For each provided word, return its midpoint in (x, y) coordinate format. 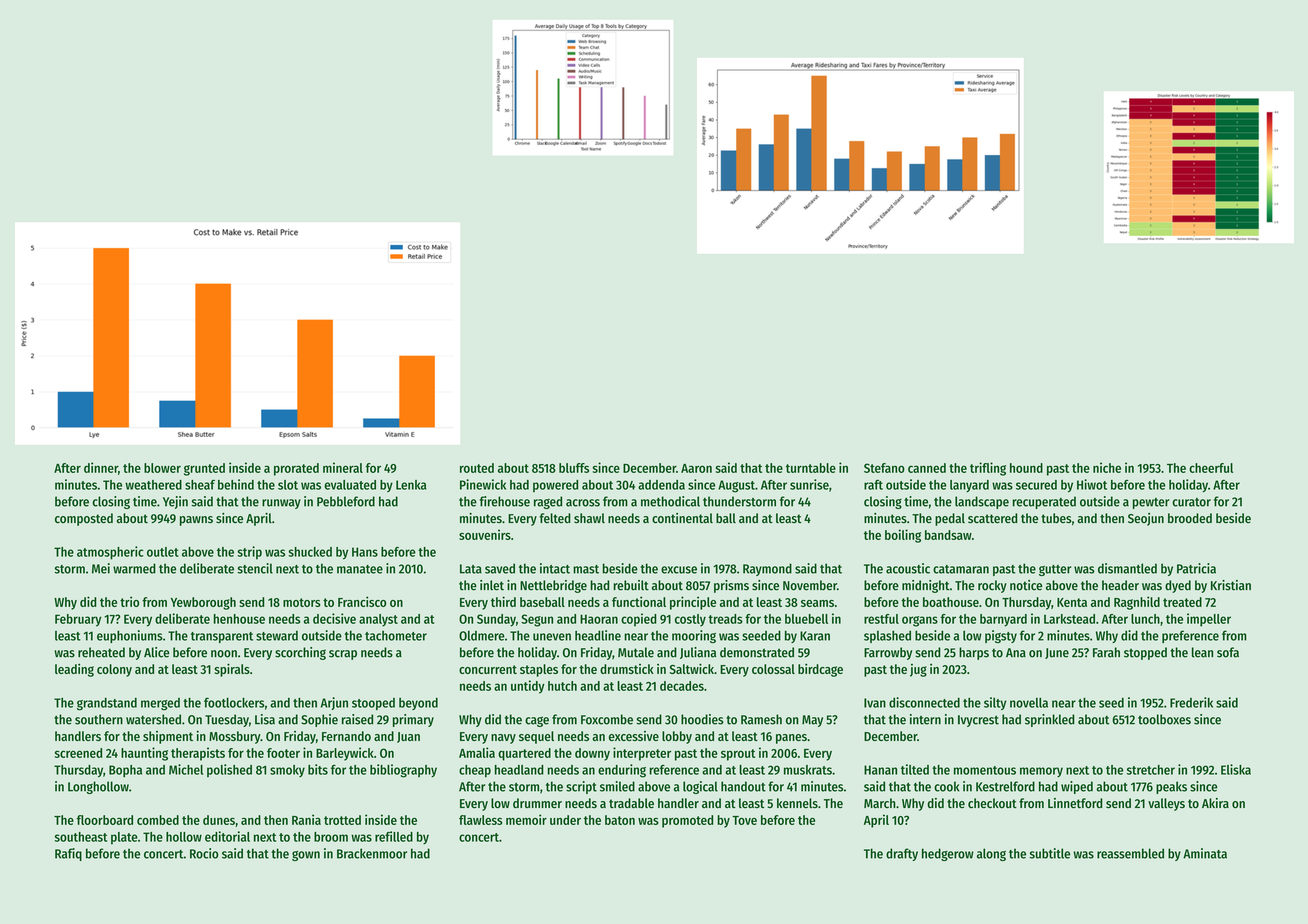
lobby (677, 737)
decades (682, 686)
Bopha (125, 771)
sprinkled (1050, 720)
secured (1036, 485)
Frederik (1191, 702)
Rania (306, 819)
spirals (232, 670)
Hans (365, 552)
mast (586, 569)
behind (236, 484)
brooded (1190, 518)
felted (555, 518)
